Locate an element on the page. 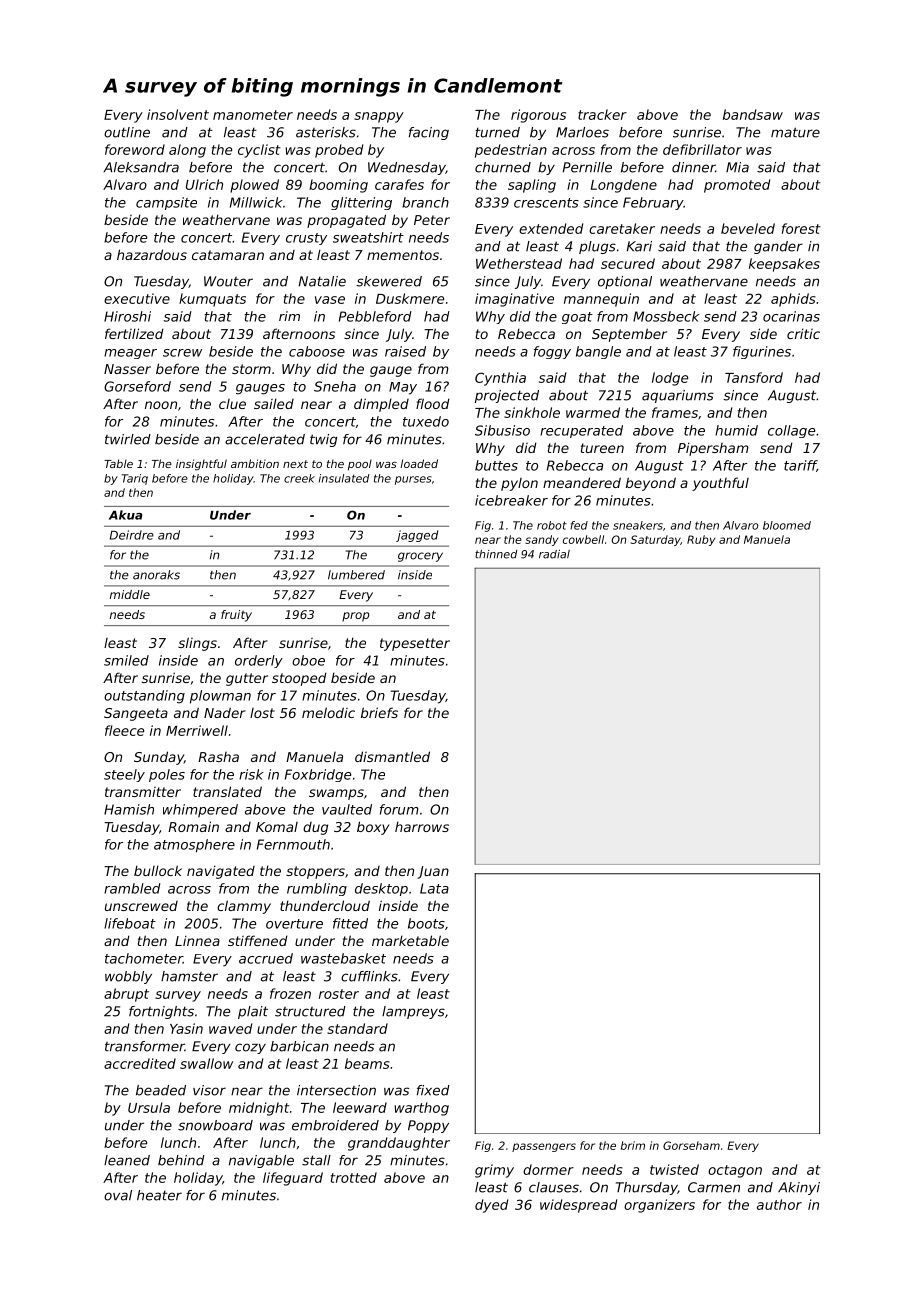 The width and height of the document is (924, 1308). brim is located at coordinates (633, 1145).
